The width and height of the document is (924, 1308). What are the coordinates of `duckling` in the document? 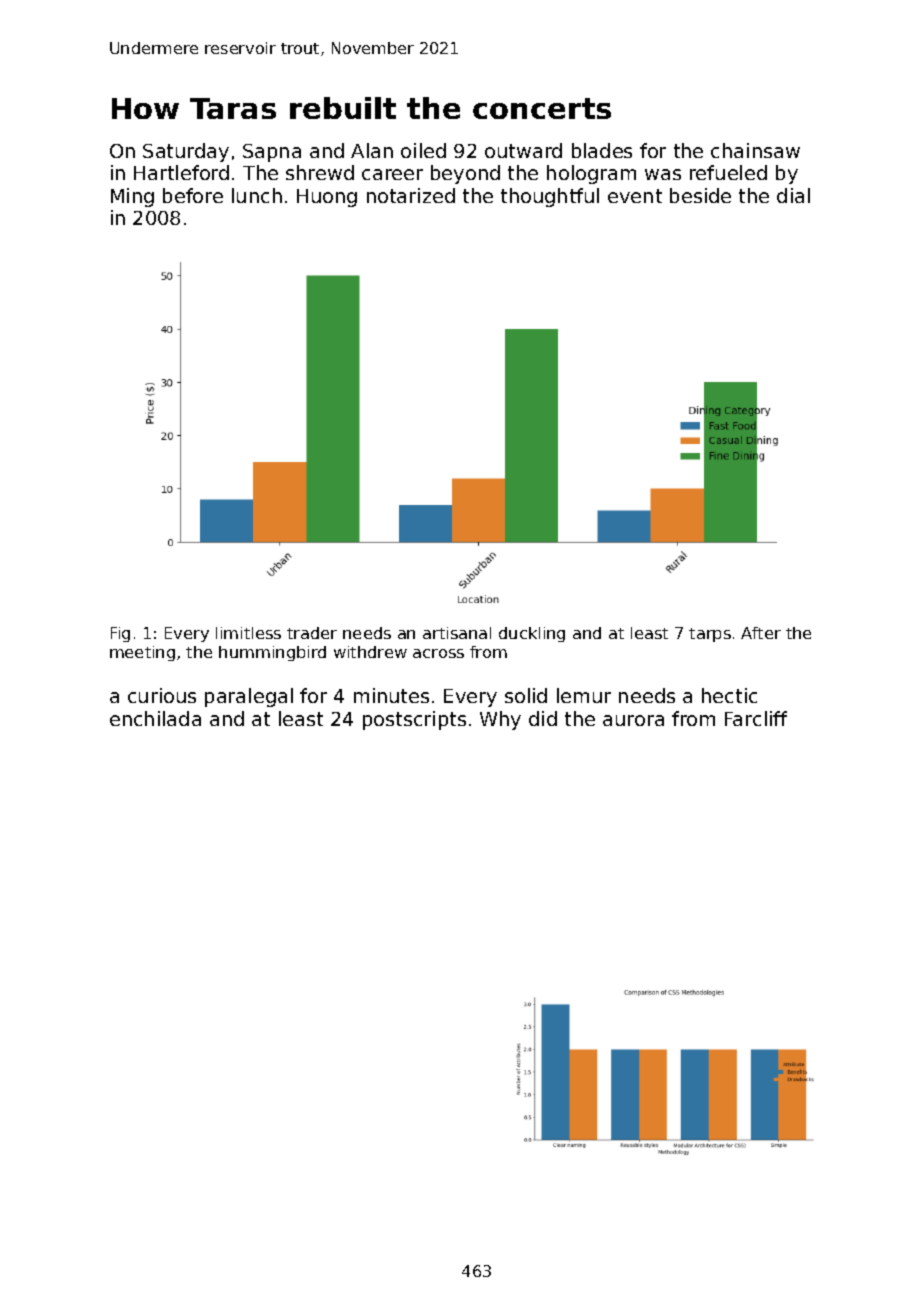 It's located at (532, 634).
